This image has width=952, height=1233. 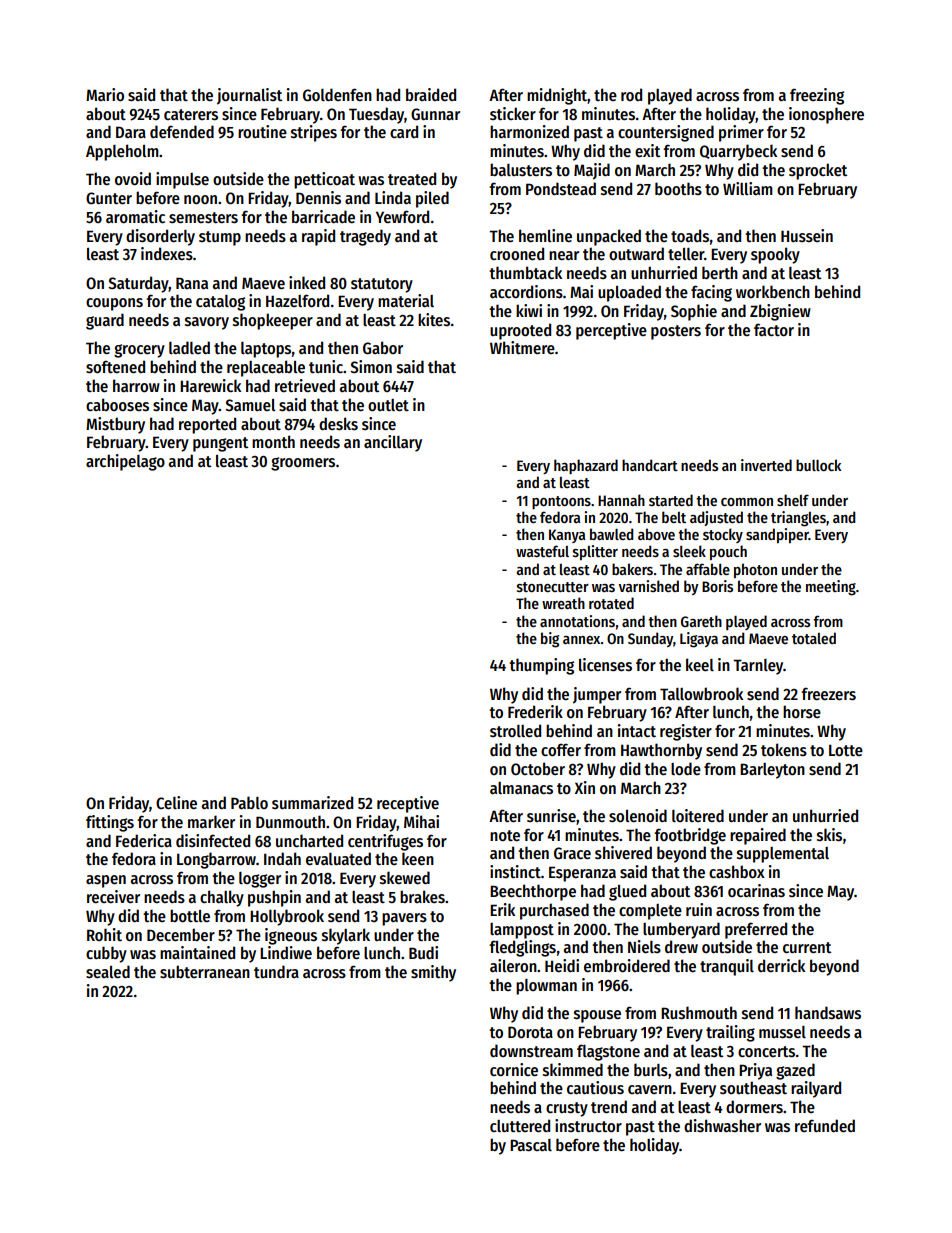 What do you see at coordinates (314, 133) in the image?
I see `stripes` at bounding box center [314, 133].
